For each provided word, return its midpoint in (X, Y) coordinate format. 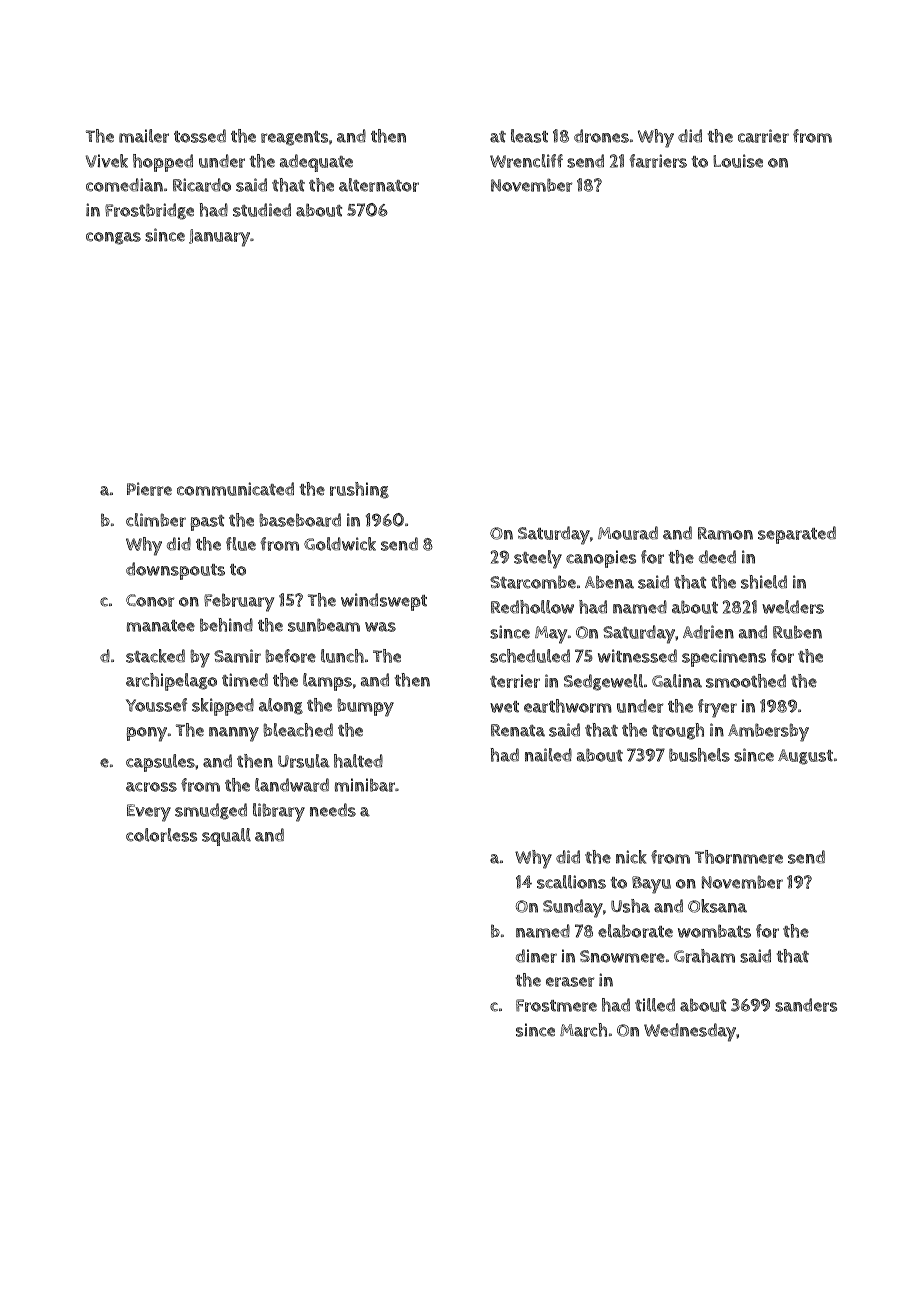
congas (113, 238)
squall (226, 837)
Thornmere (739, 857)
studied (262, 210)
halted (358, 761)
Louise (738, 161)
